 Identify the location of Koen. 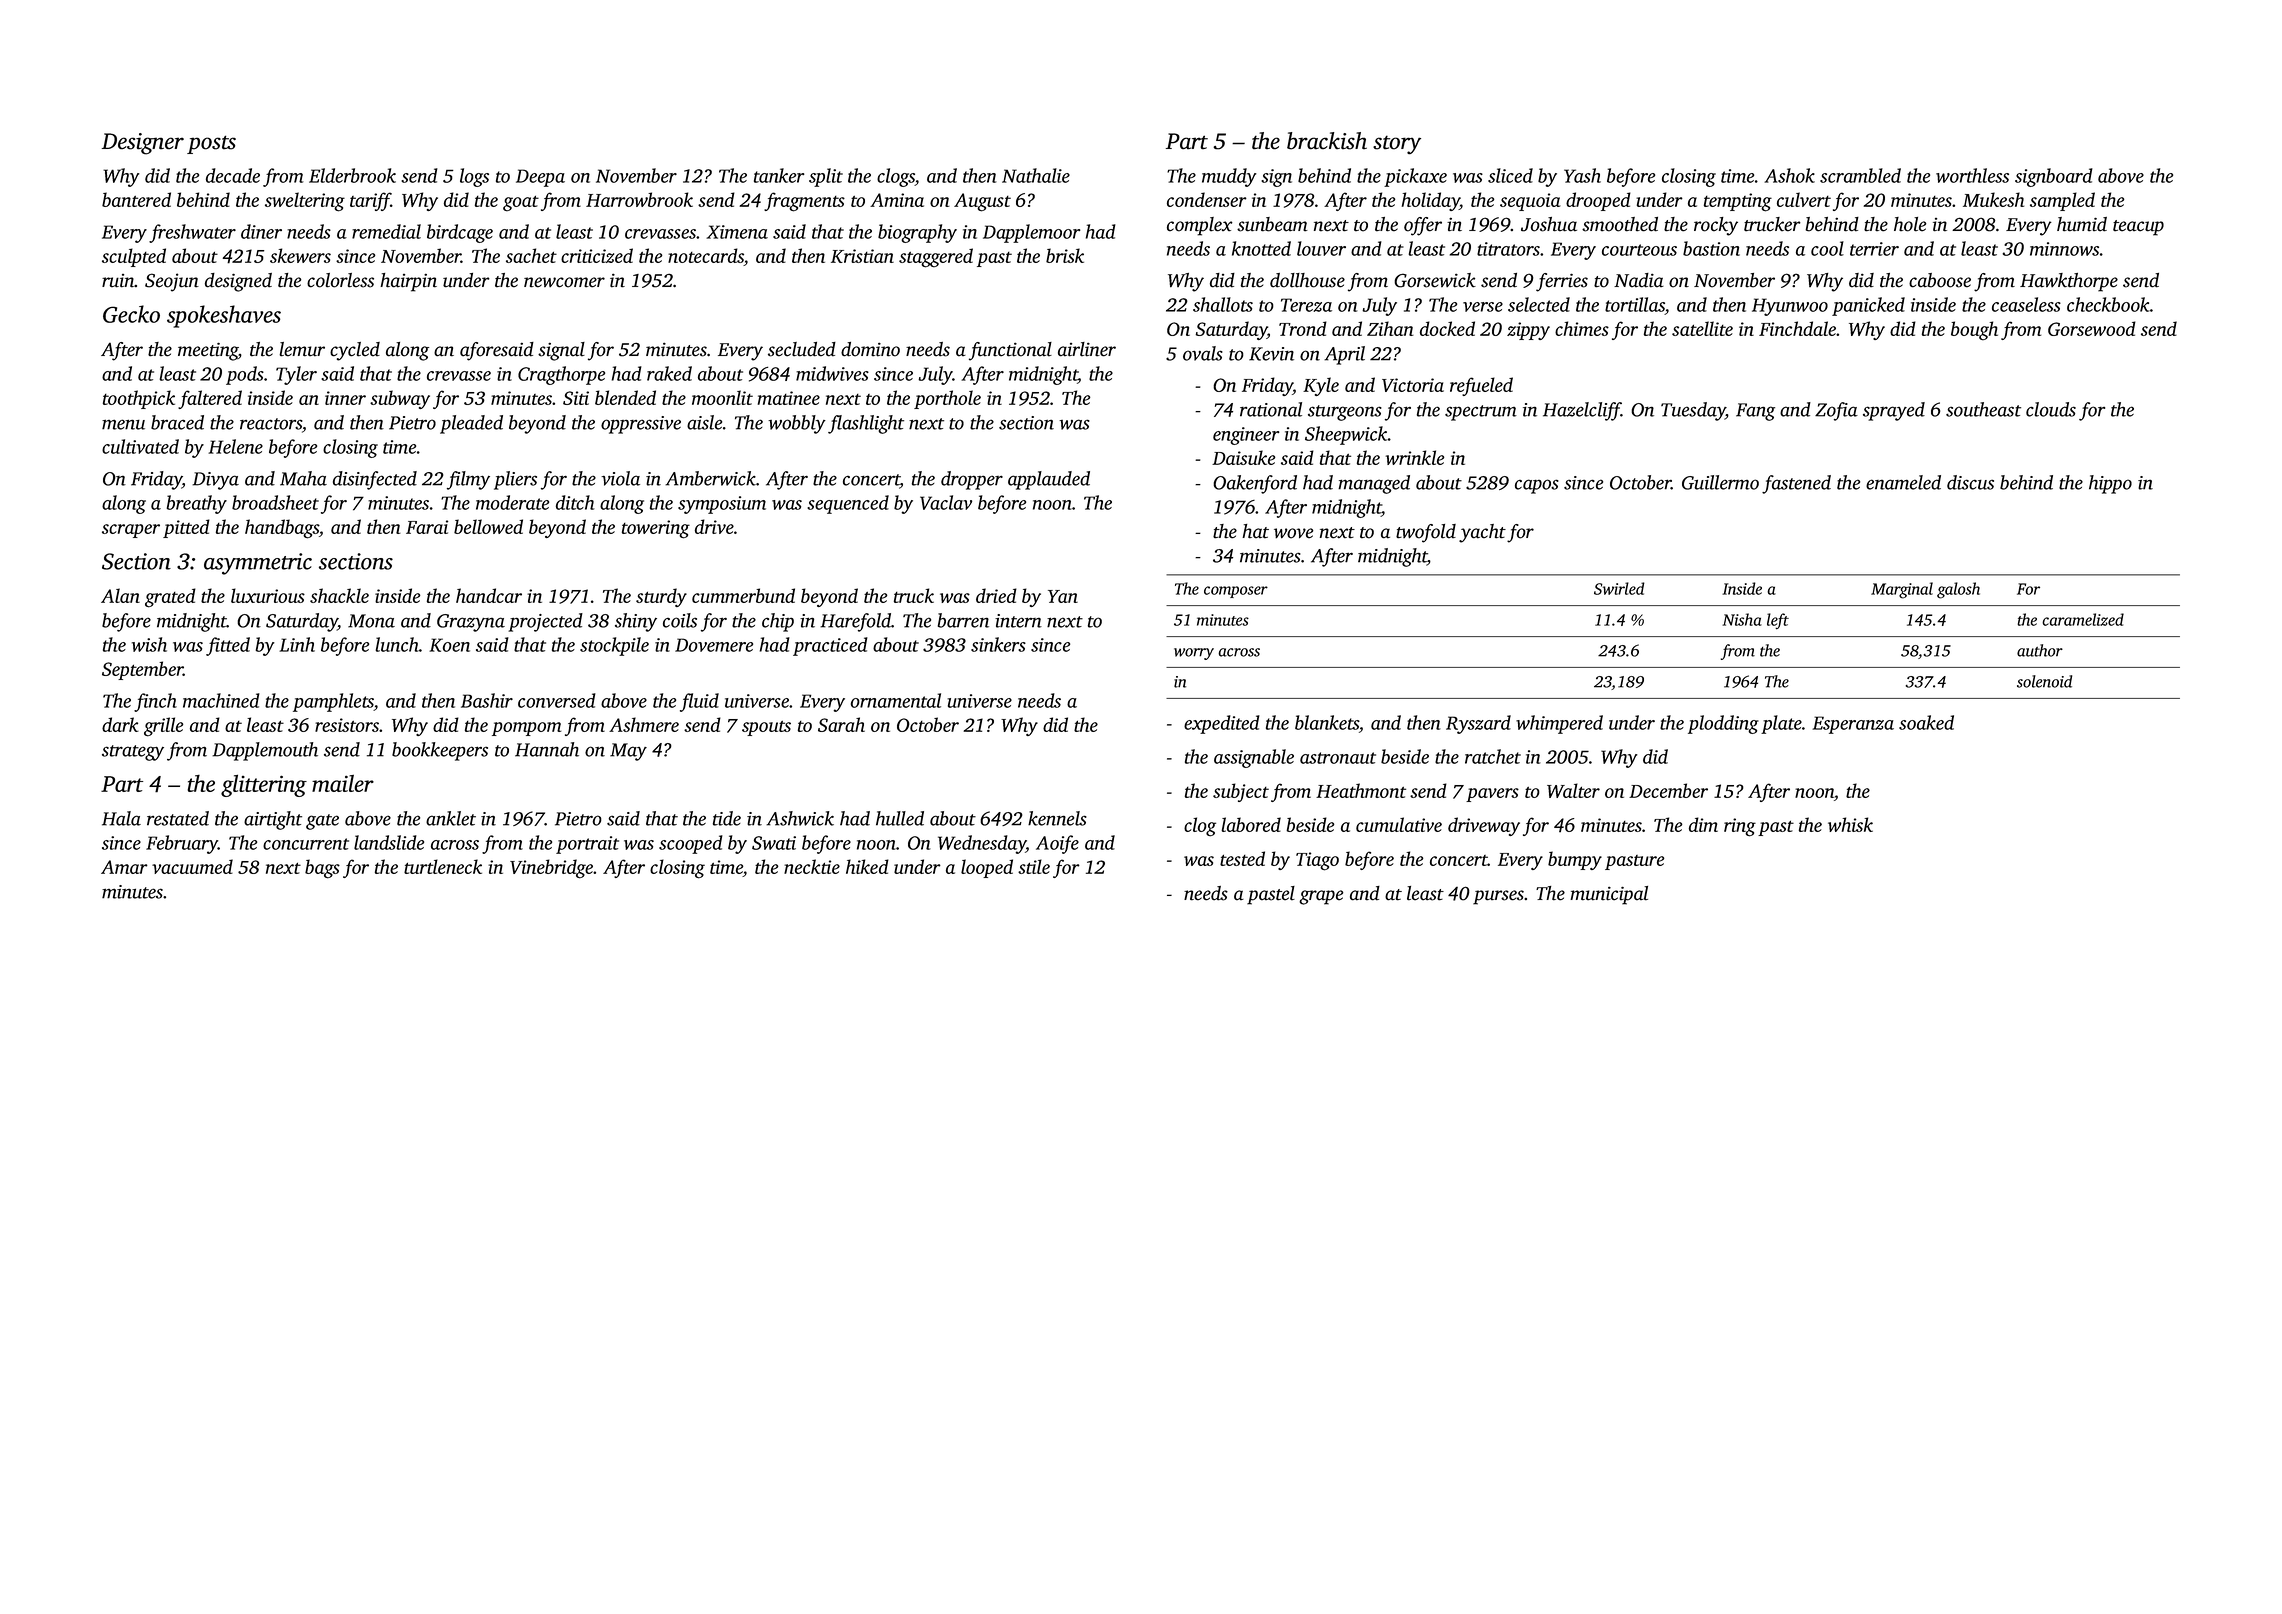
(449, 645).
